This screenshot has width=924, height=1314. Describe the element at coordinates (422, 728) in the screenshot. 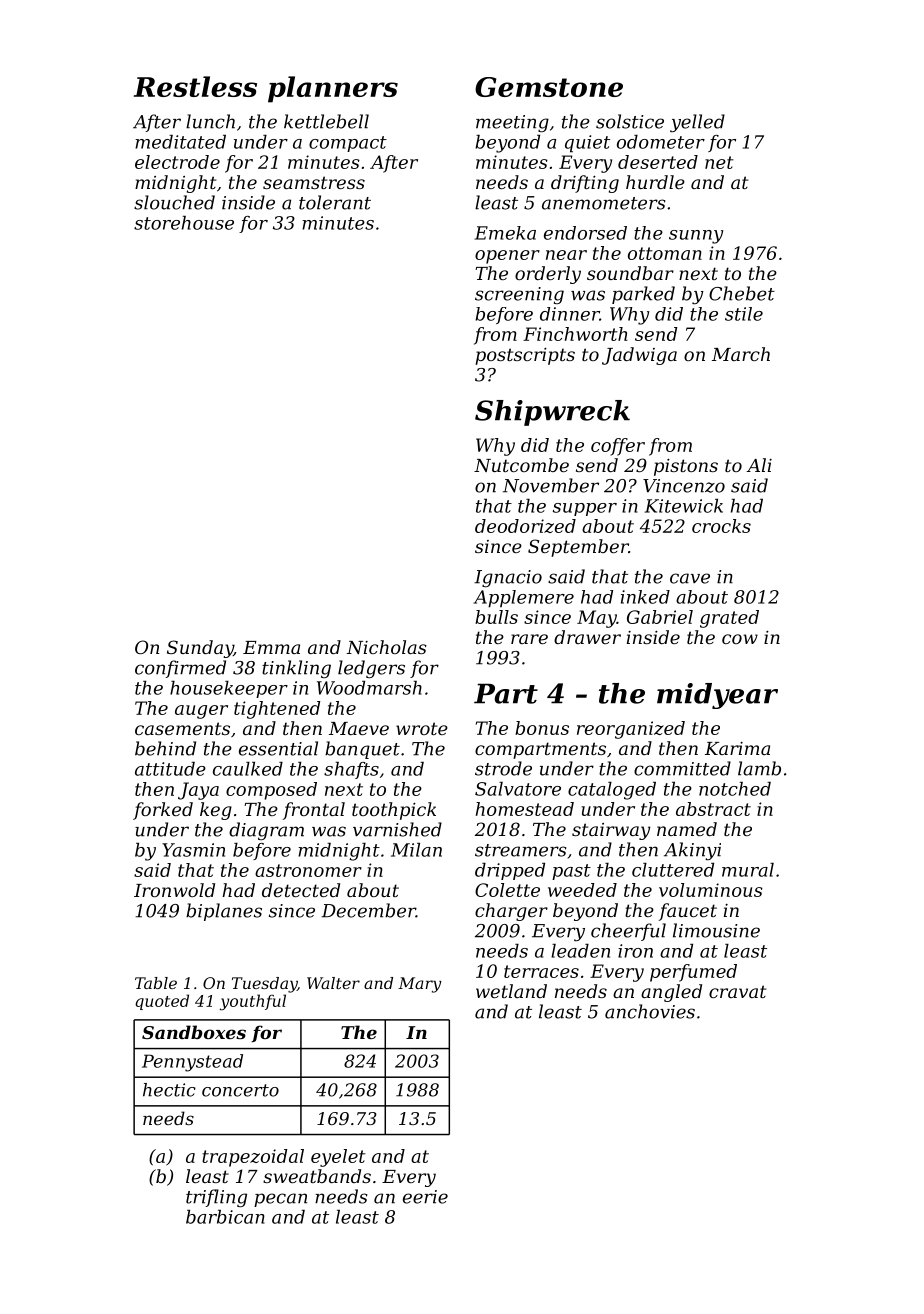

I see `wrote` at that location.
